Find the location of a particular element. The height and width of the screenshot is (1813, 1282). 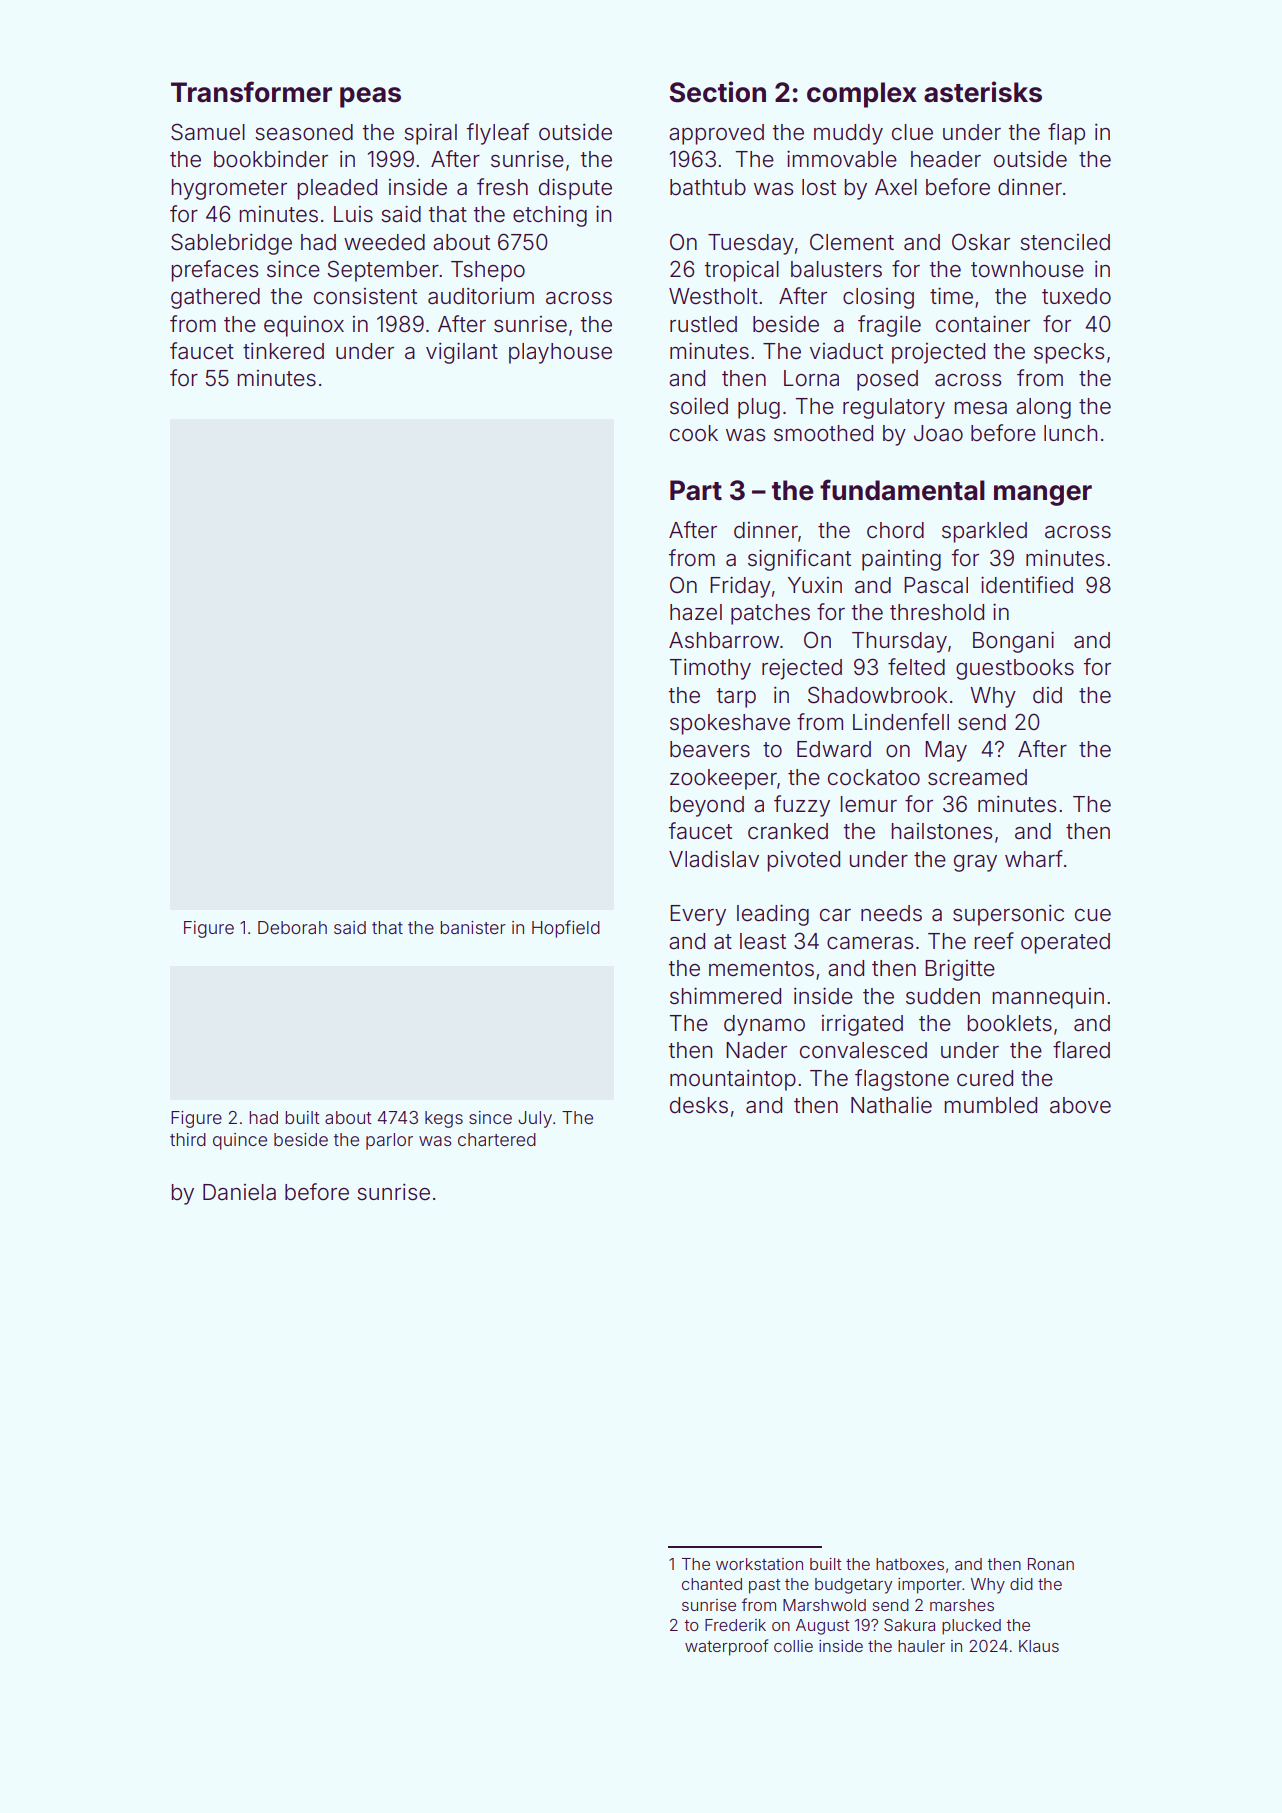

tuxedo is located at coordinates (1076, 296).
